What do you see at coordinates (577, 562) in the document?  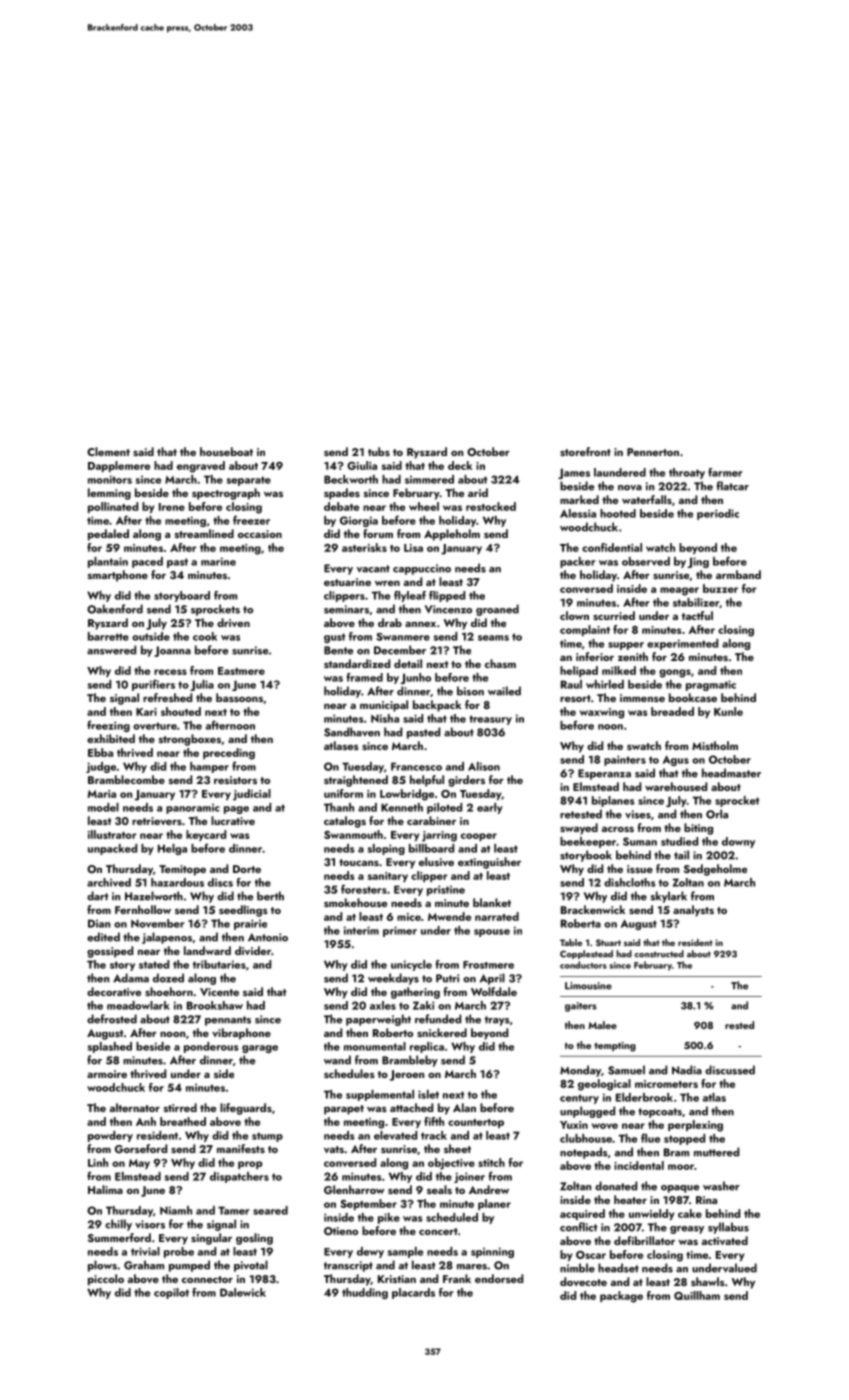 I see `packer` at bounding box center [577, 562].
